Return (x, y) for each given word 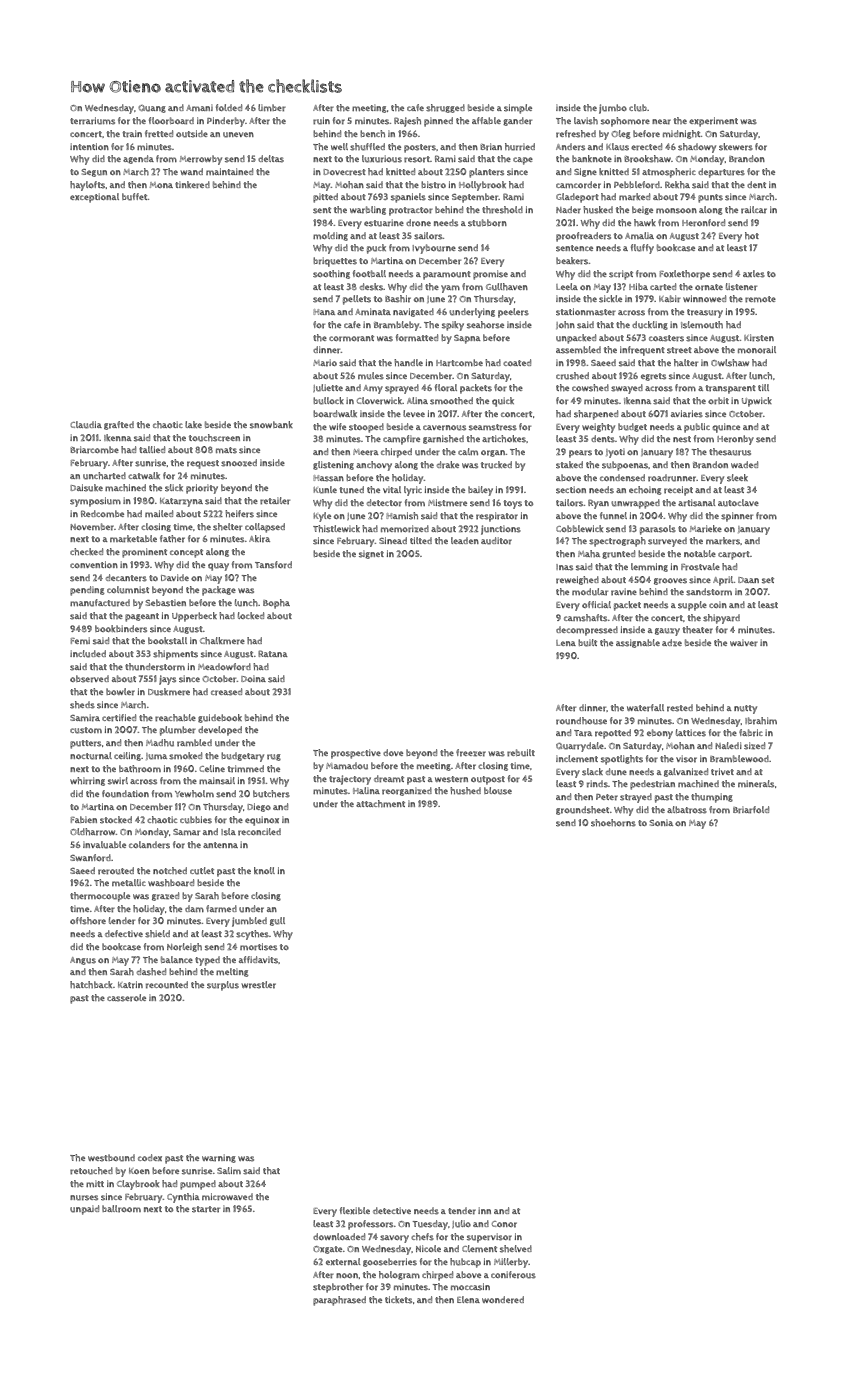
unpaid (84, 1210)
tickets (398, 1300)
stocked (116, 820)
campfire (401, 440)
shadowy (697, 148)
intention (89, 146)
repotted (613, 734)
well (339, 146)
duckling (650, 325)
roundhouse (581, 721)
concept (186, 553)
